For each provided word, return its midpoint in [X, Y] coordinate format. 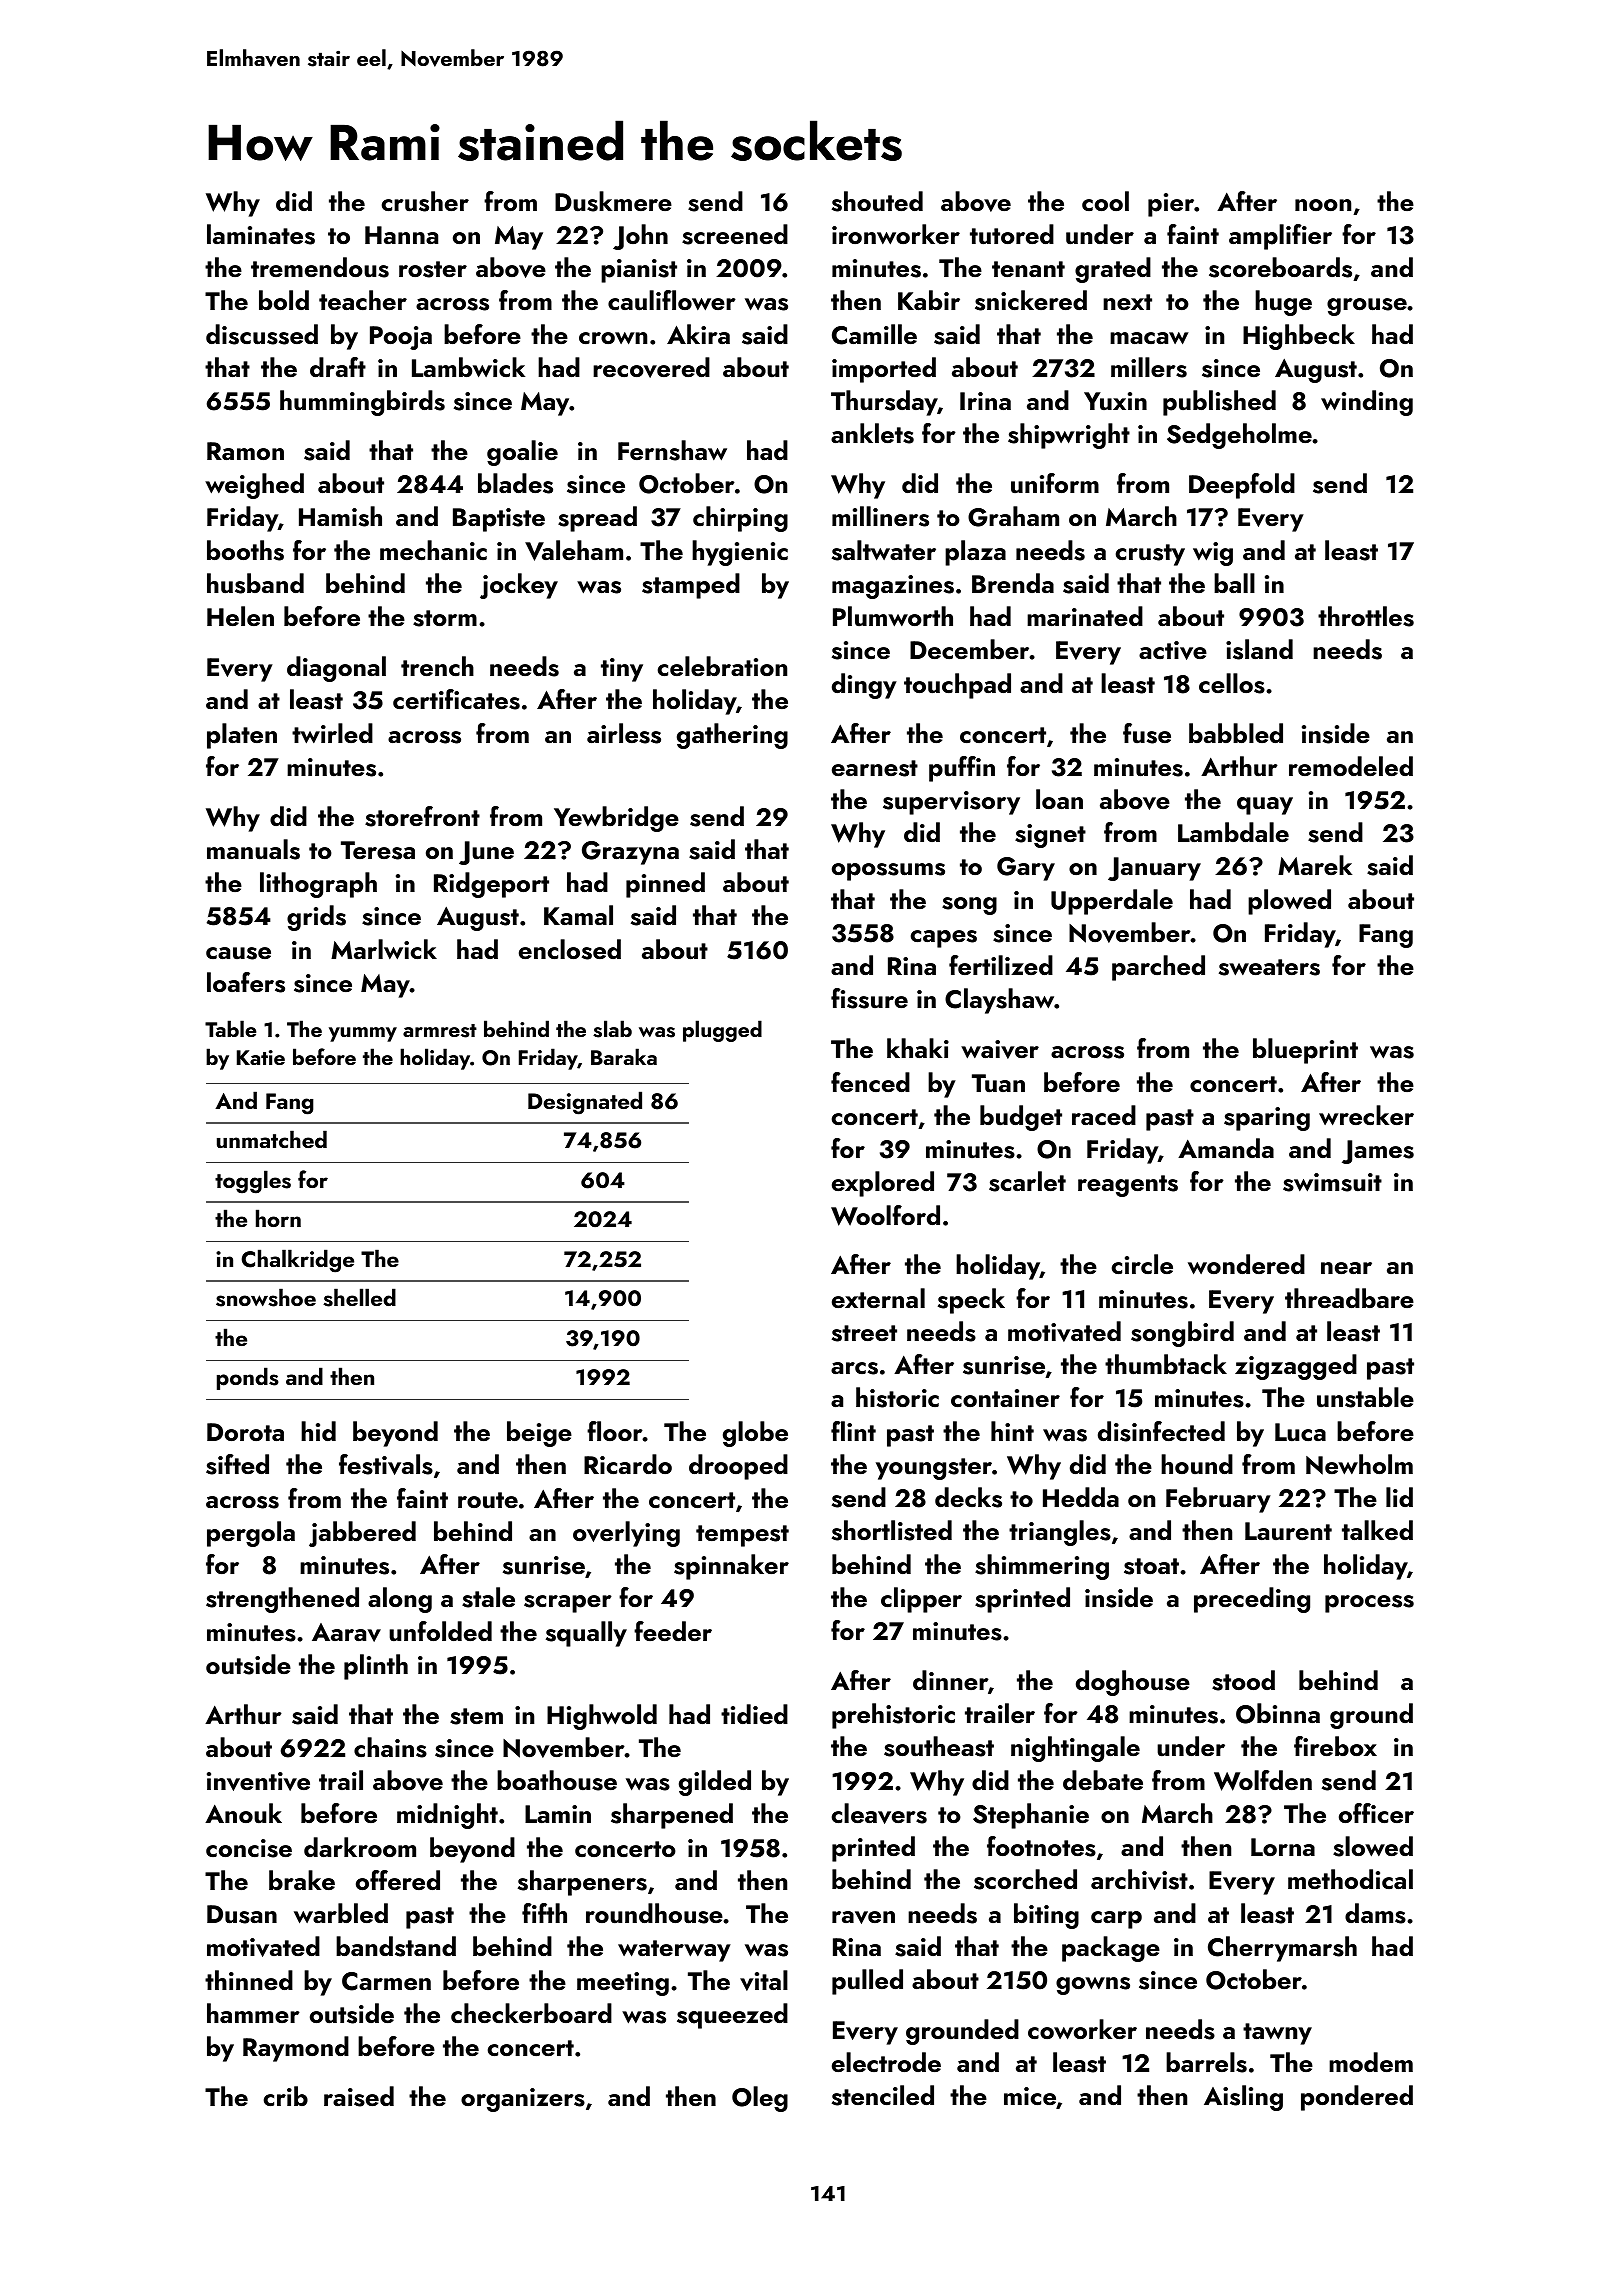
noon [1323, 205]
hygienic [740, 553]
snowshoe [266, 1297]
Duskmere [613, 201]
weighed [254, 486]
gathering [732, 736]
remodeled [1351, 766]
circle [1142, 1264]
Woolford [885, 1215]
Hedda [1081, 1497]
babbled [1236, 733]
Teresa [378, 850]
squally [586, 1634]
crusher [425, 201]
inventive [258, 1781]
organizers [523, 2100]
